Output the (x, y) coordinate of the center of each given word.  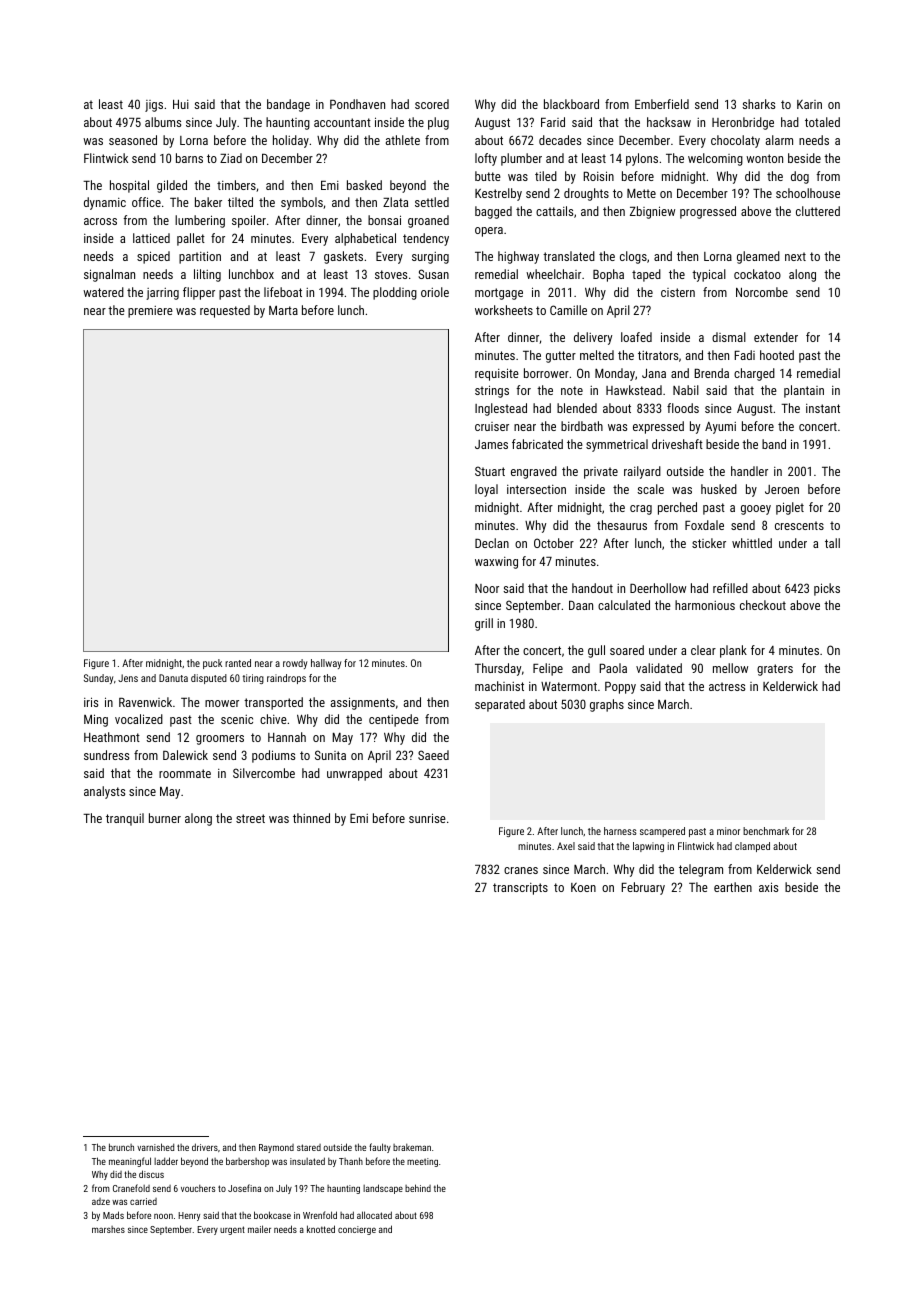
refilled (730, 588)
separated (500, 705)
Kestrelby (498, 194)
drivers (205, 1147)
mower (222, 703)
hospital (129, 186)
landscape (383, 1189)
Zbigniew (652, 212)
